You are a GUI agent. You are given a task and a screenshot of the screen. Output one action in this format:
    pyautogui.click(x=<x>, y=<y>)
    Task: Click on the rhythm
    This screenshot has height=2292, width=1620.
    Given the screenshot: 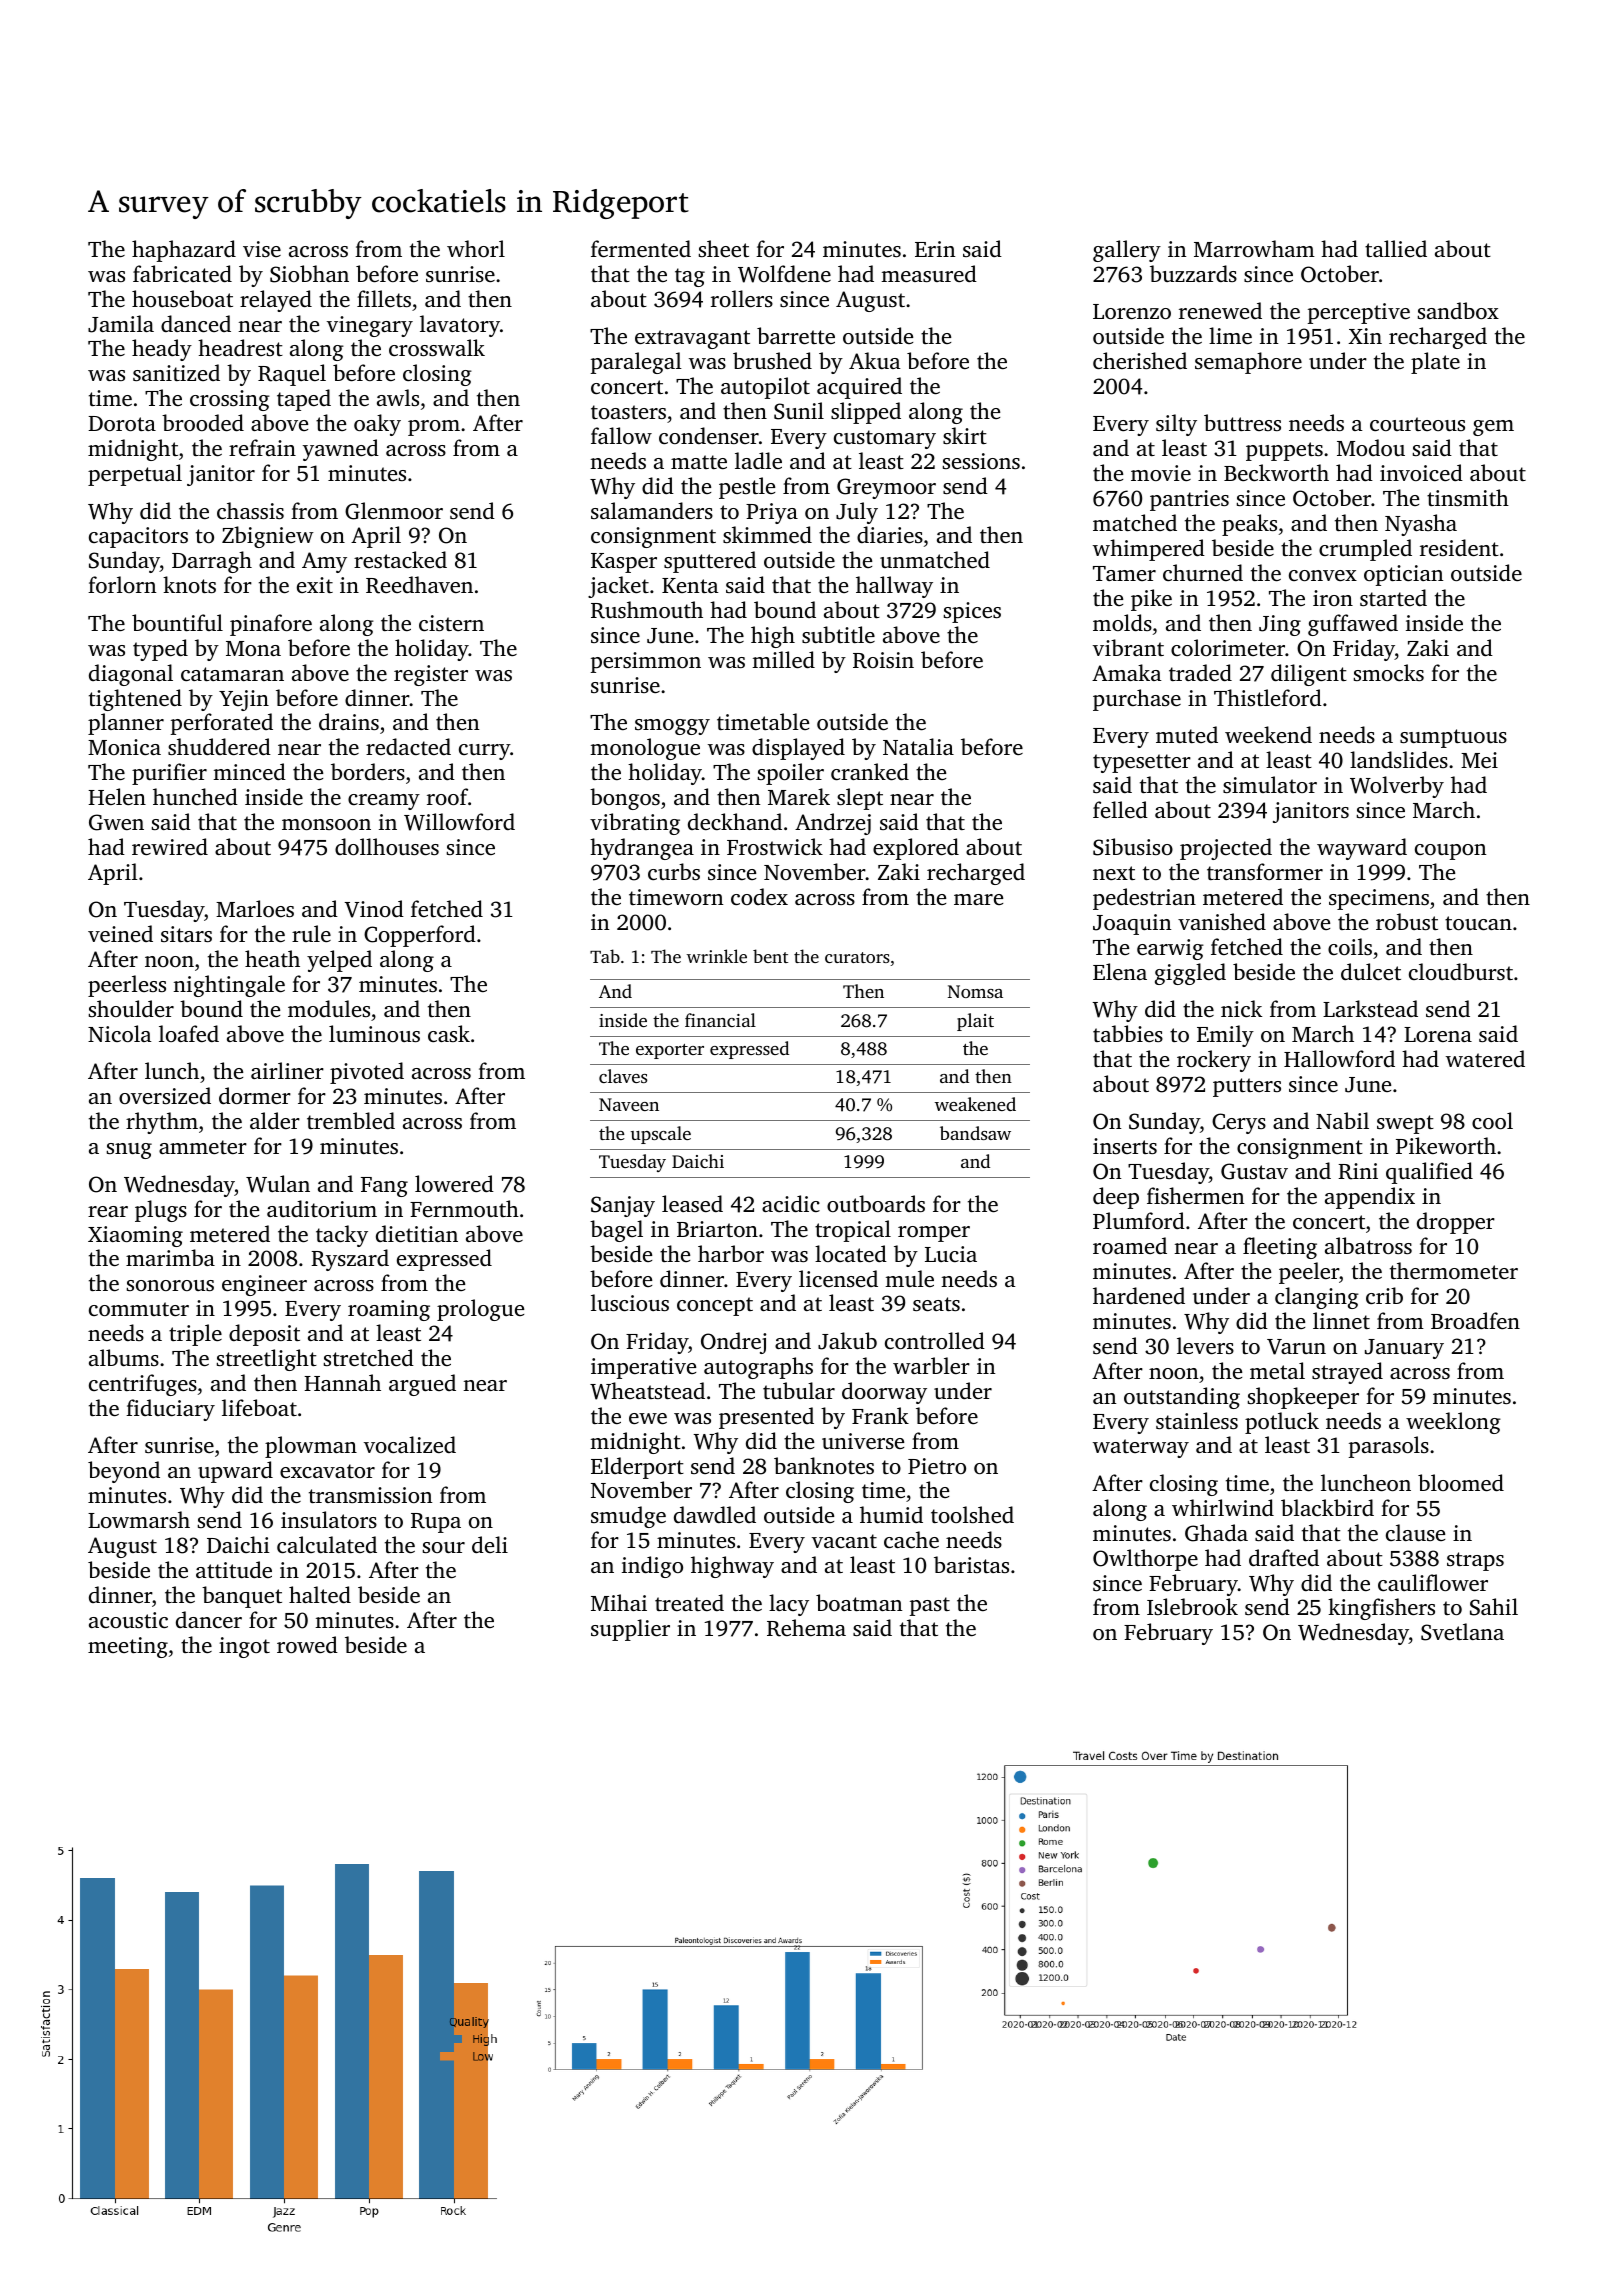 What is the action you would take?
    pyautogui.click(x=162, y=1123)
